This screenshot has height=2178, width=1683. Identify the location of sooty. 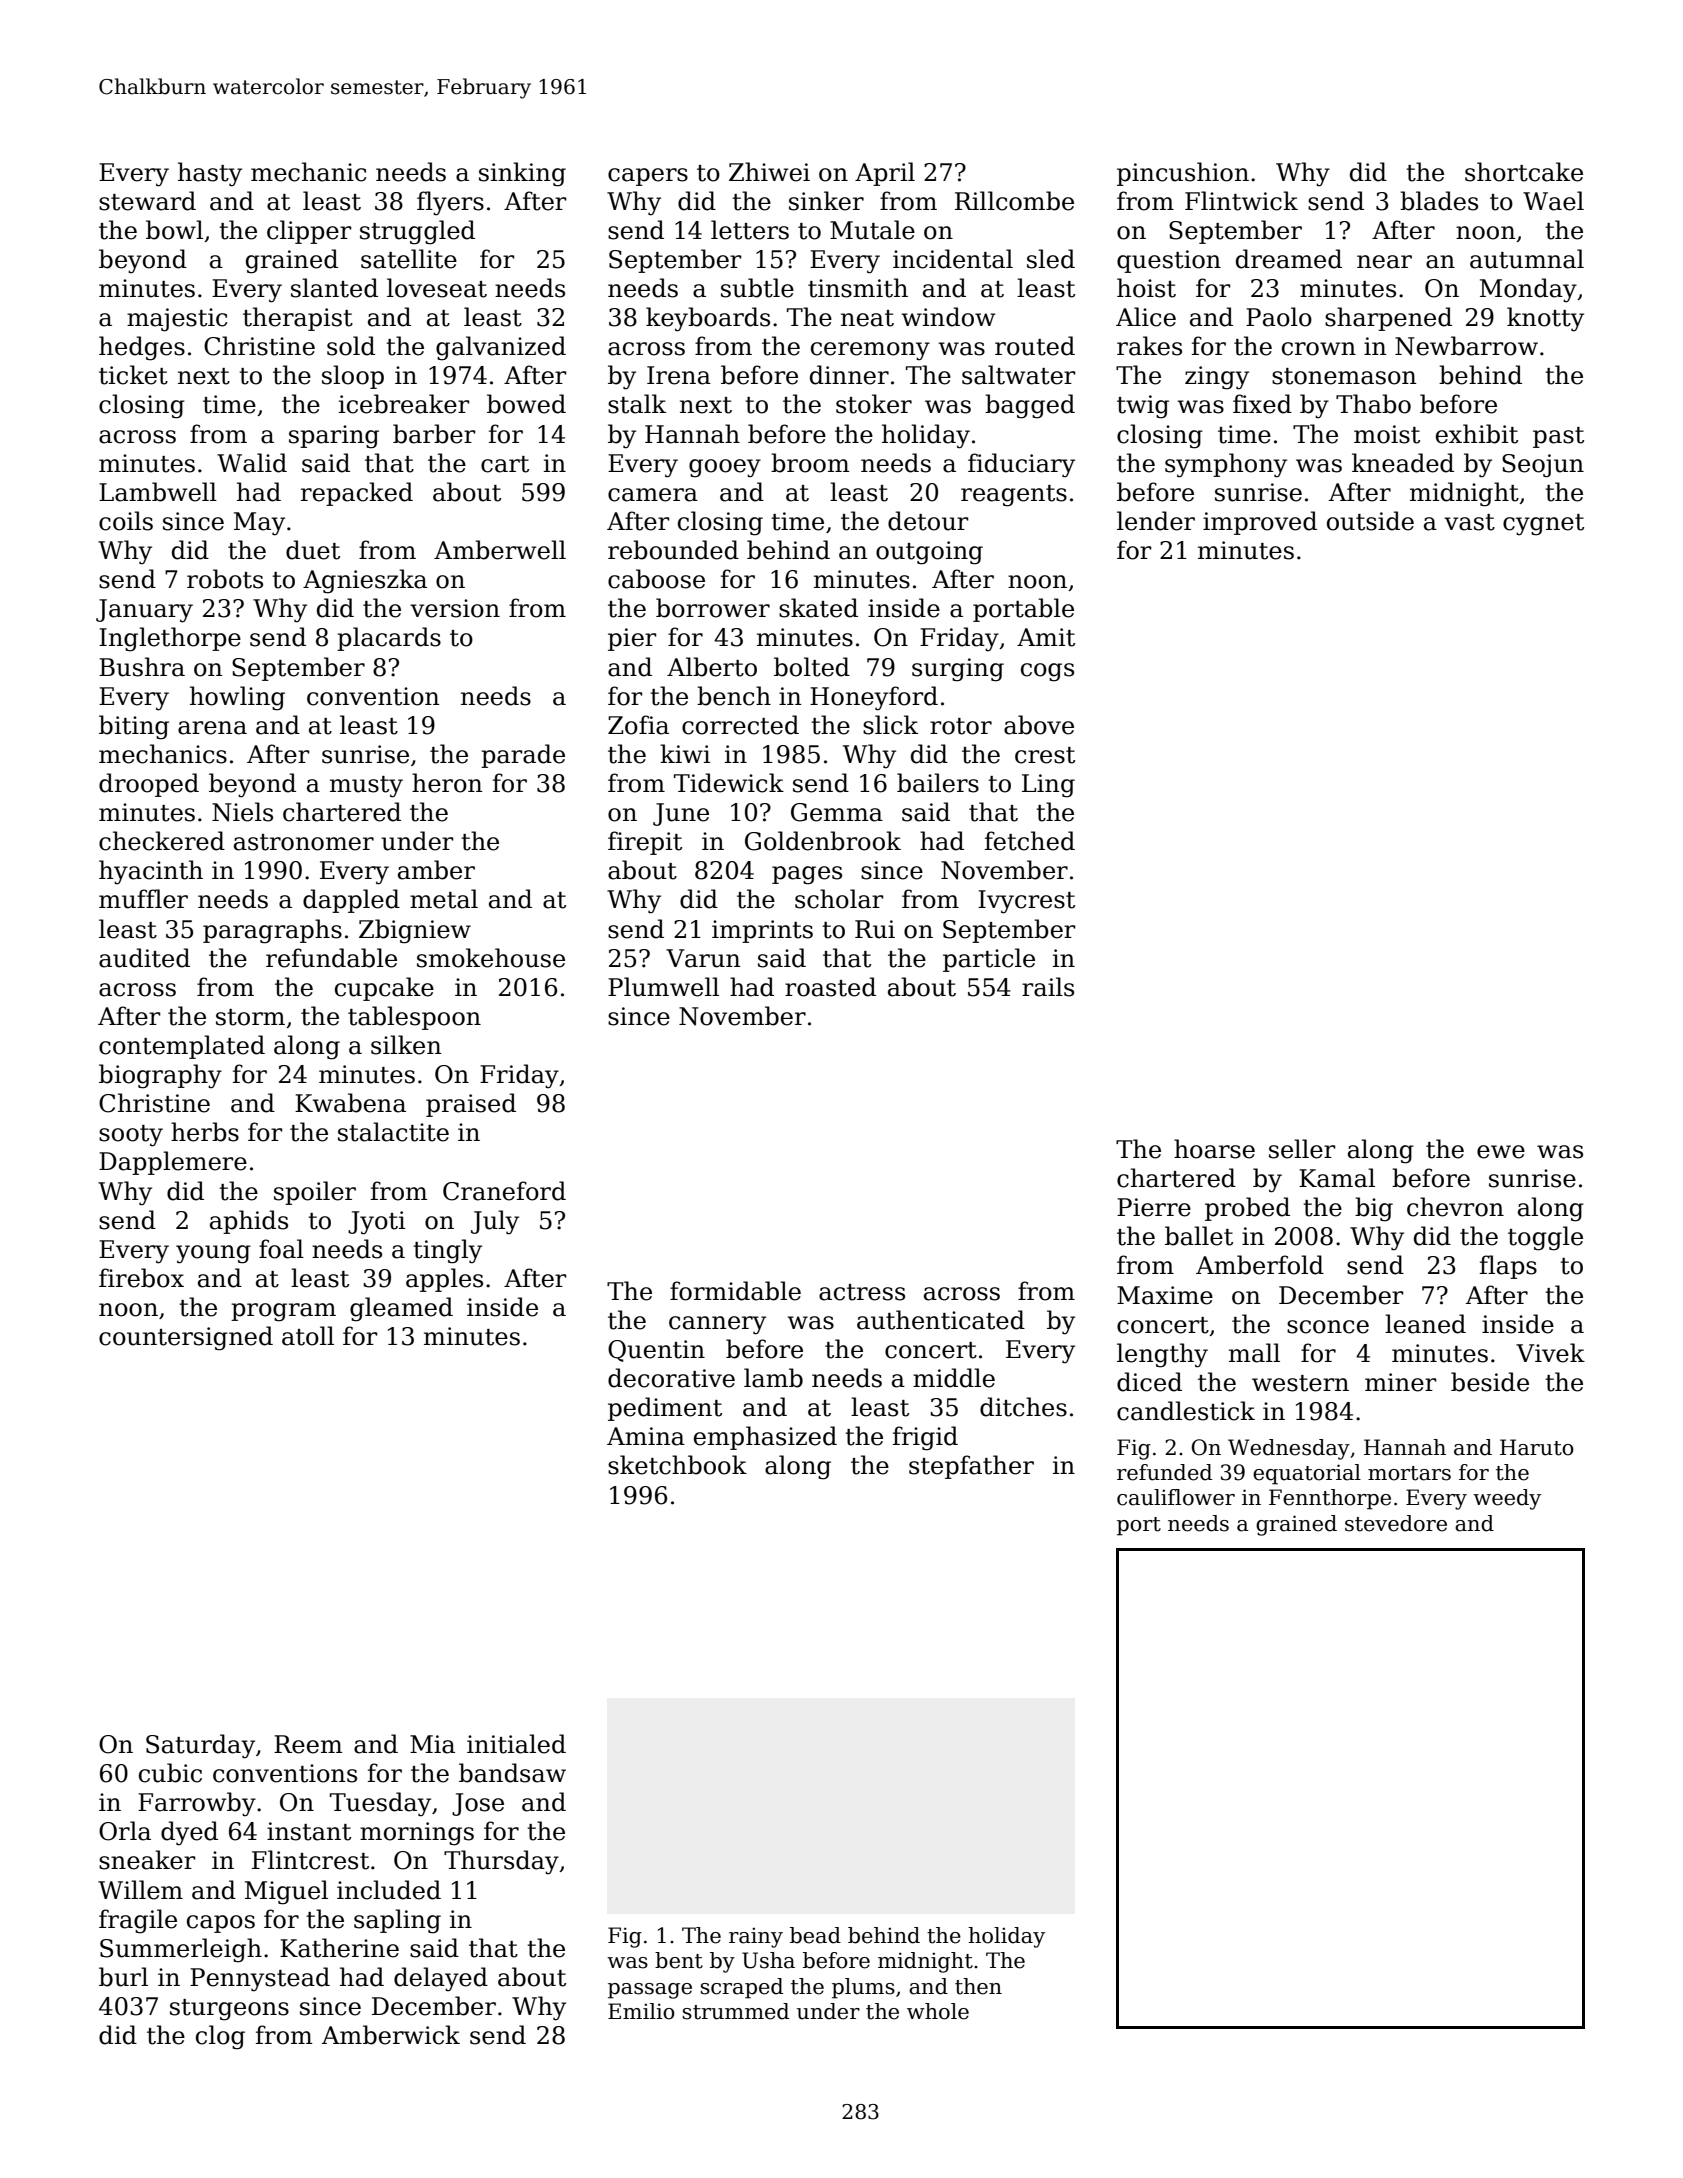
(131, 1136).
